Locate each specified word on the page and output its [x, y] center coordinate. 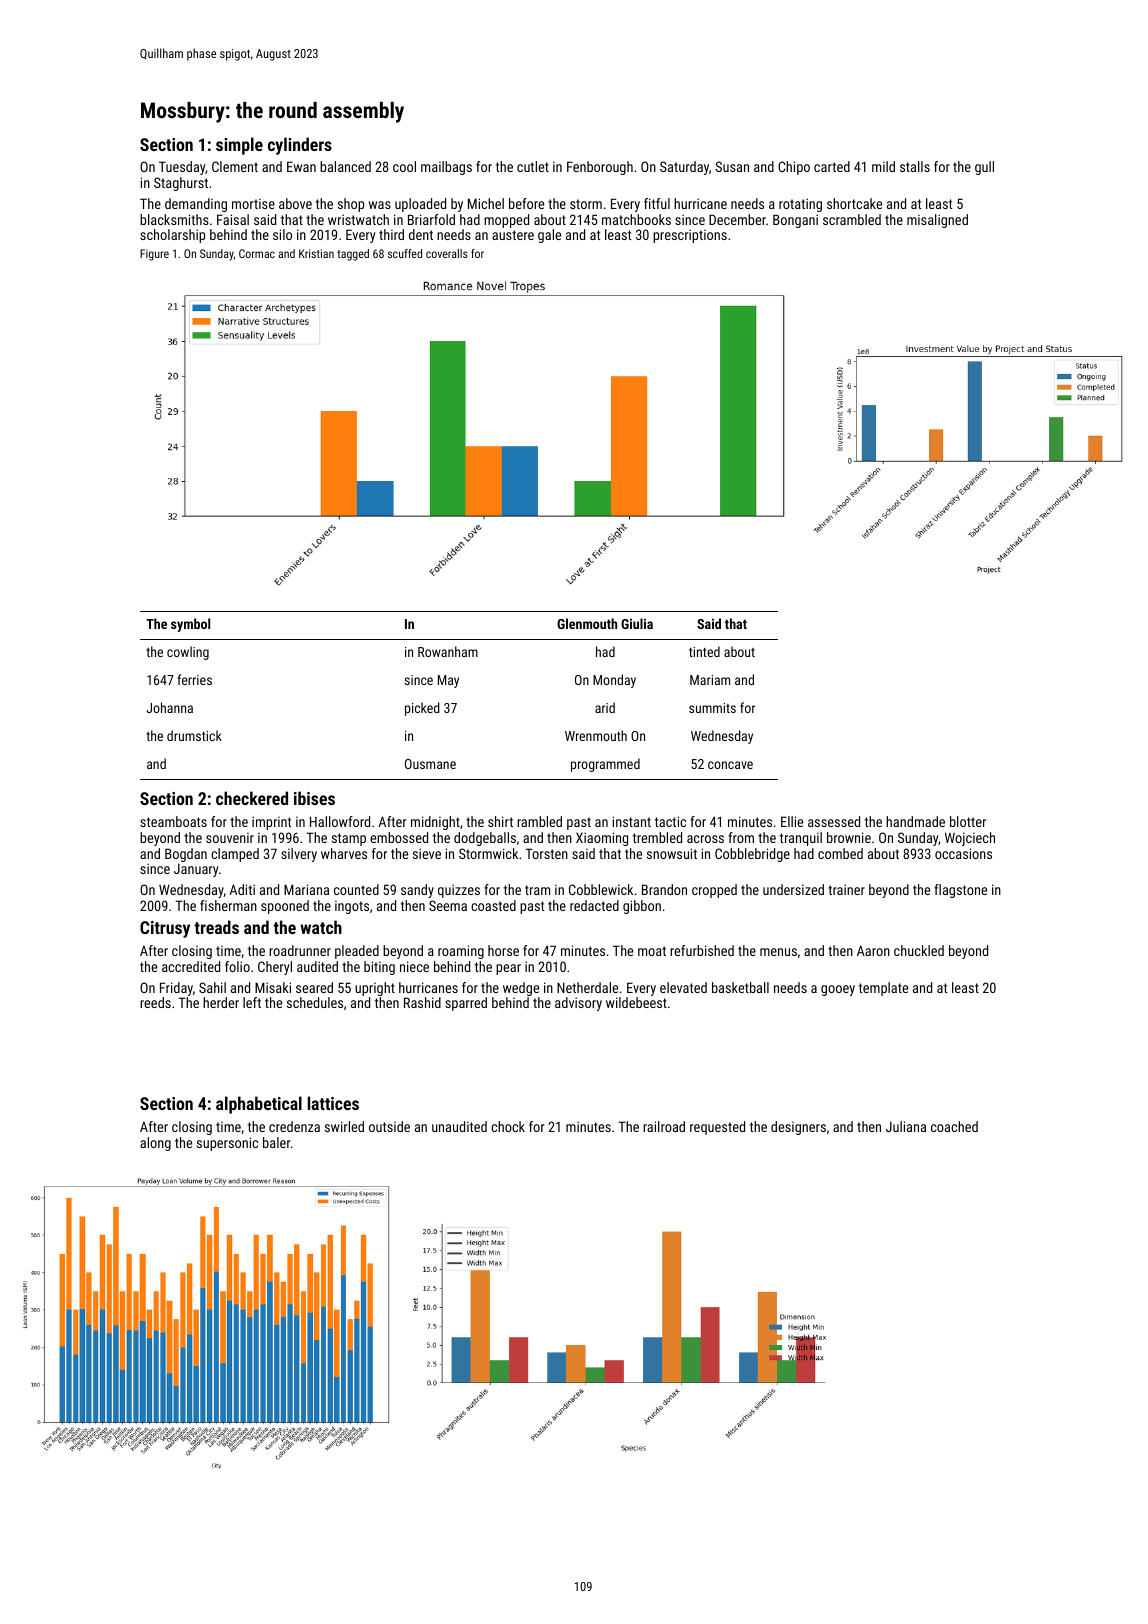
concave [730, 765]
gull [984, 168]
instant [632, 821]
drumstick [194, 735]
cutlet [533, 166]
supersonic [227, 1144]
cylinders [300, 146]
